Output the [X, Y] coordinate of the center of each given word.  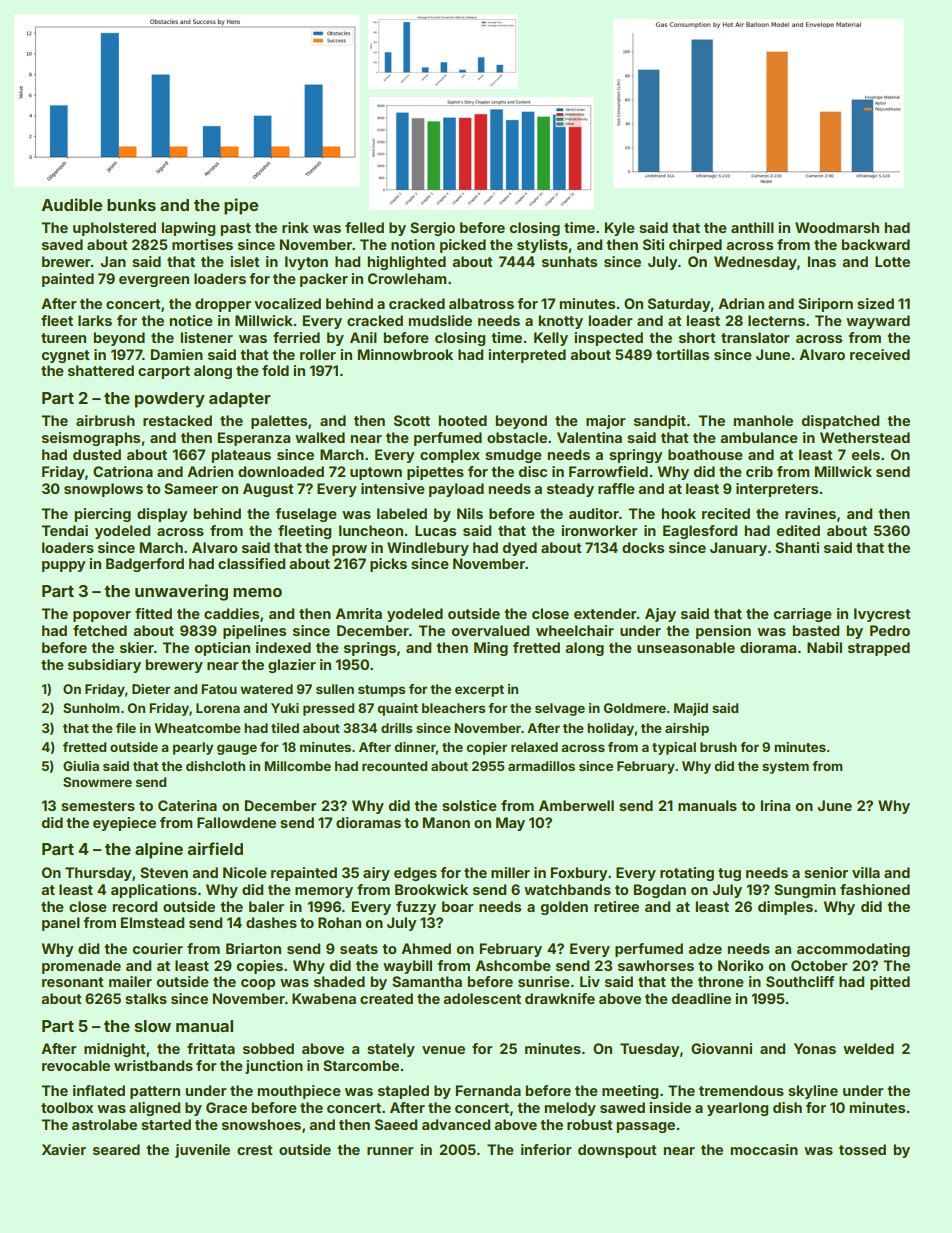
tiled [285, 728]
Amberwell [576, 805]
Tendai [64, 530]
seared [116, 1149]
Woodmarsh [837, 227]
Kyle [620, 229]
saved [62, 244]
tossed [862, 1149]
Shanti [797, 547]
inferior [546, 1149]
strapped [879, 649]
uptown [376, 473]
